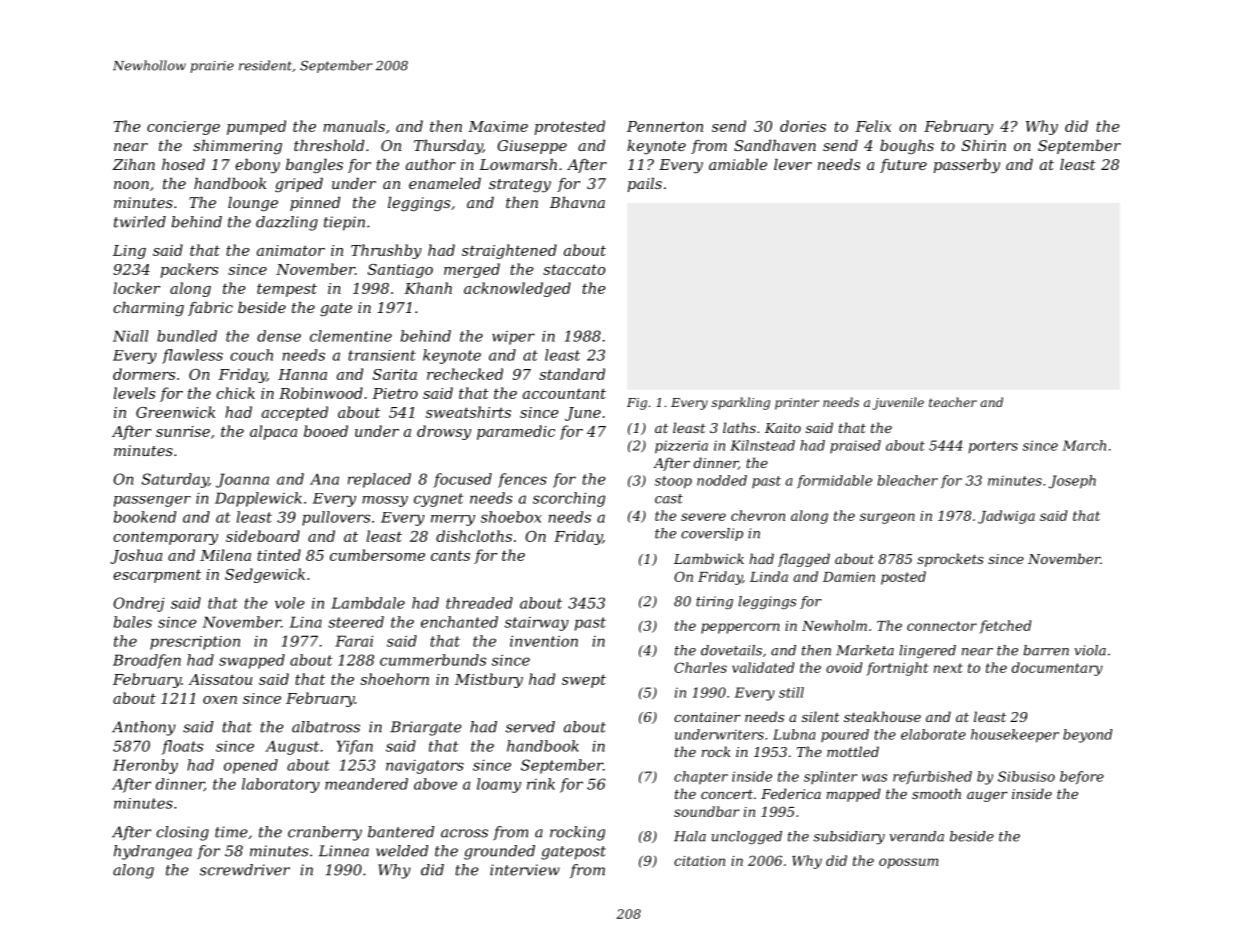 The image size is (1233, 952). I want to click on drowsy, so click(444, 432).
